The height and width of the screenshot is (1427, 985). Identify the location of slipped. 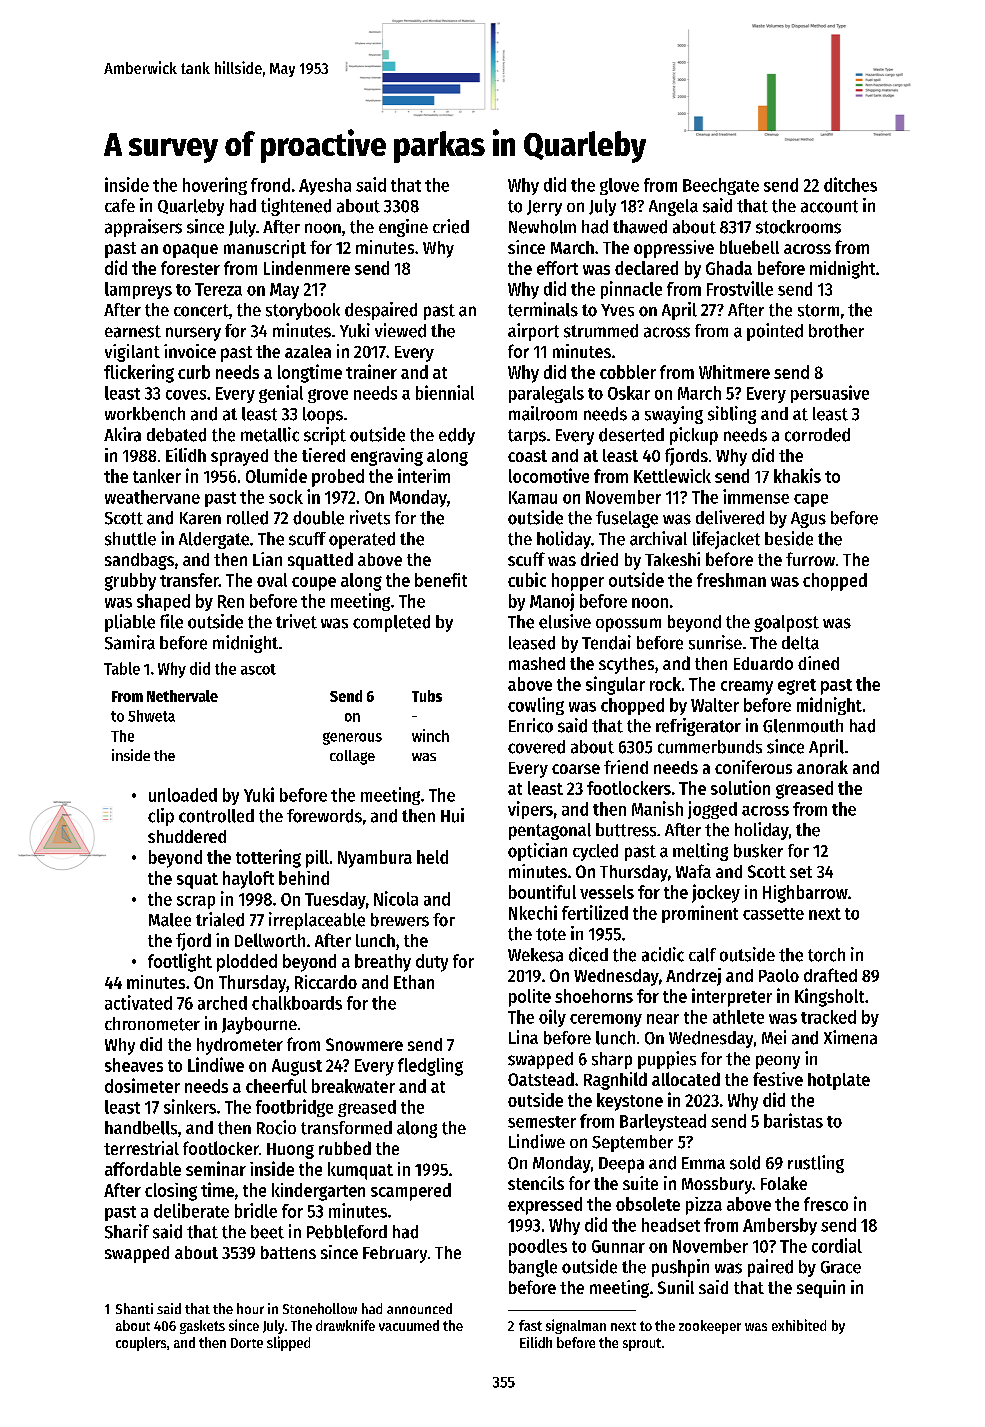
(288, 1343).
